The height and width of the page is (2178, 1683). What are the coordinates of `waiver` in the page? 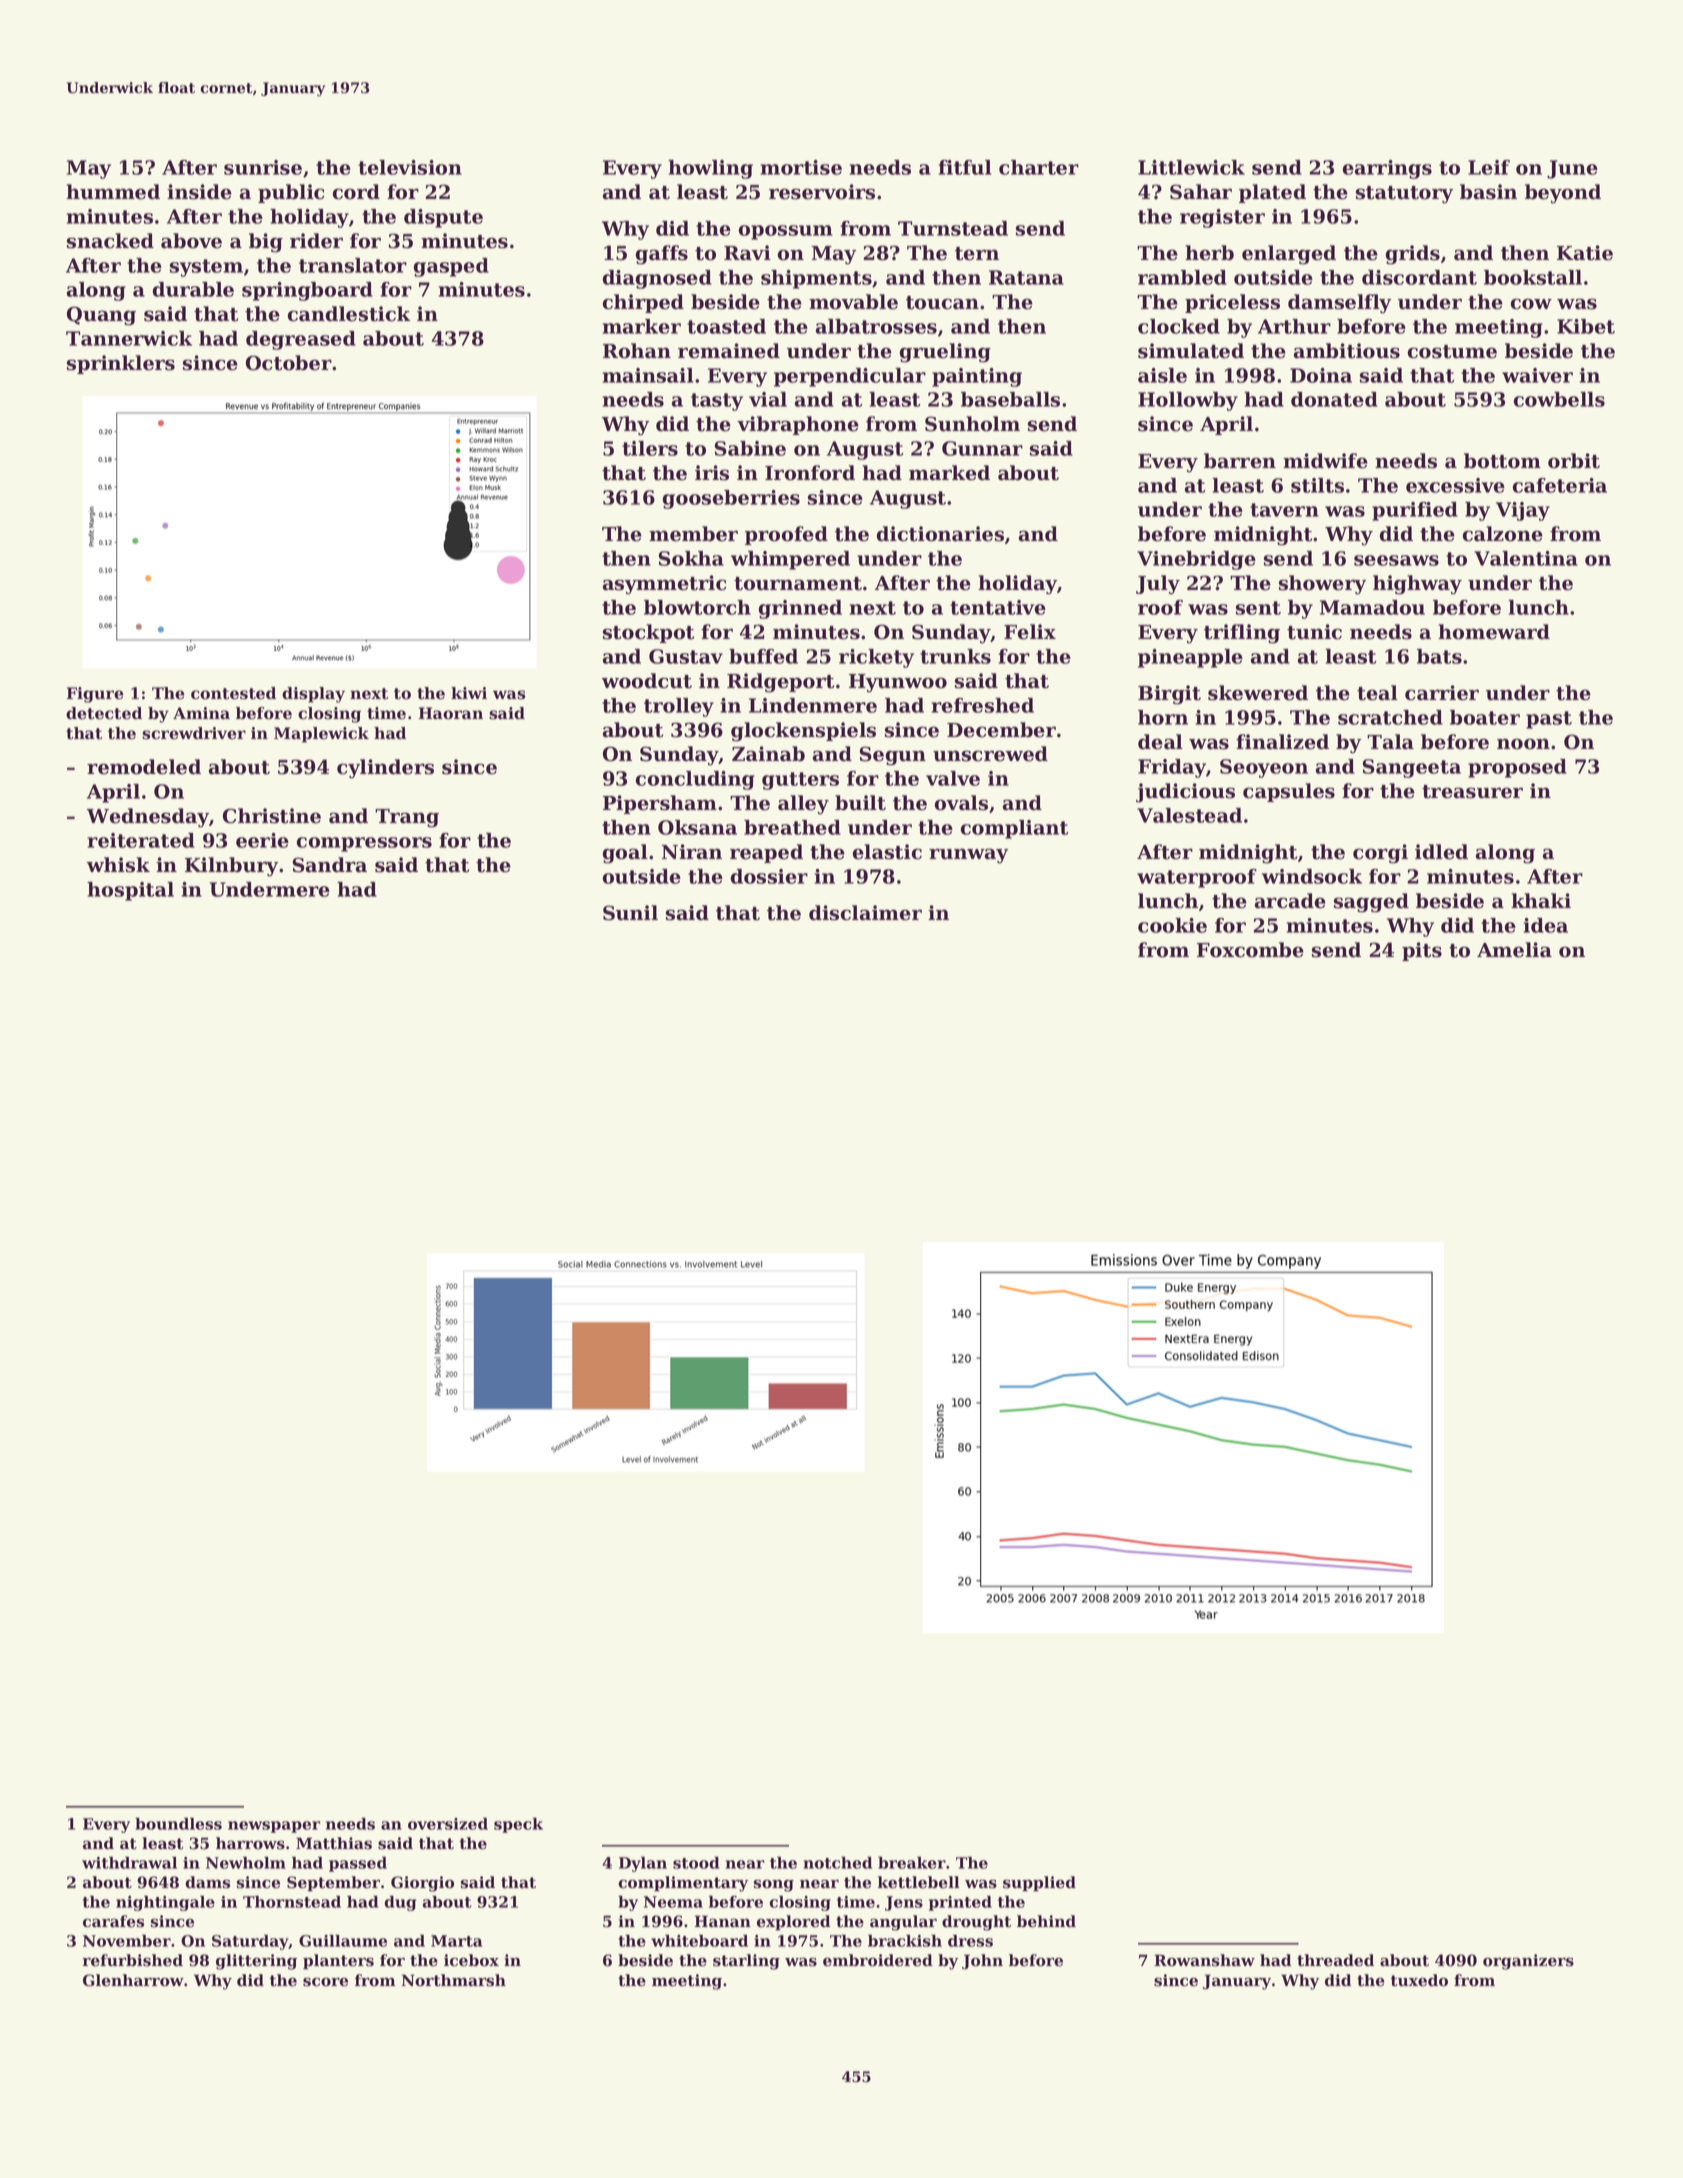 It's located at (1537, 375).
